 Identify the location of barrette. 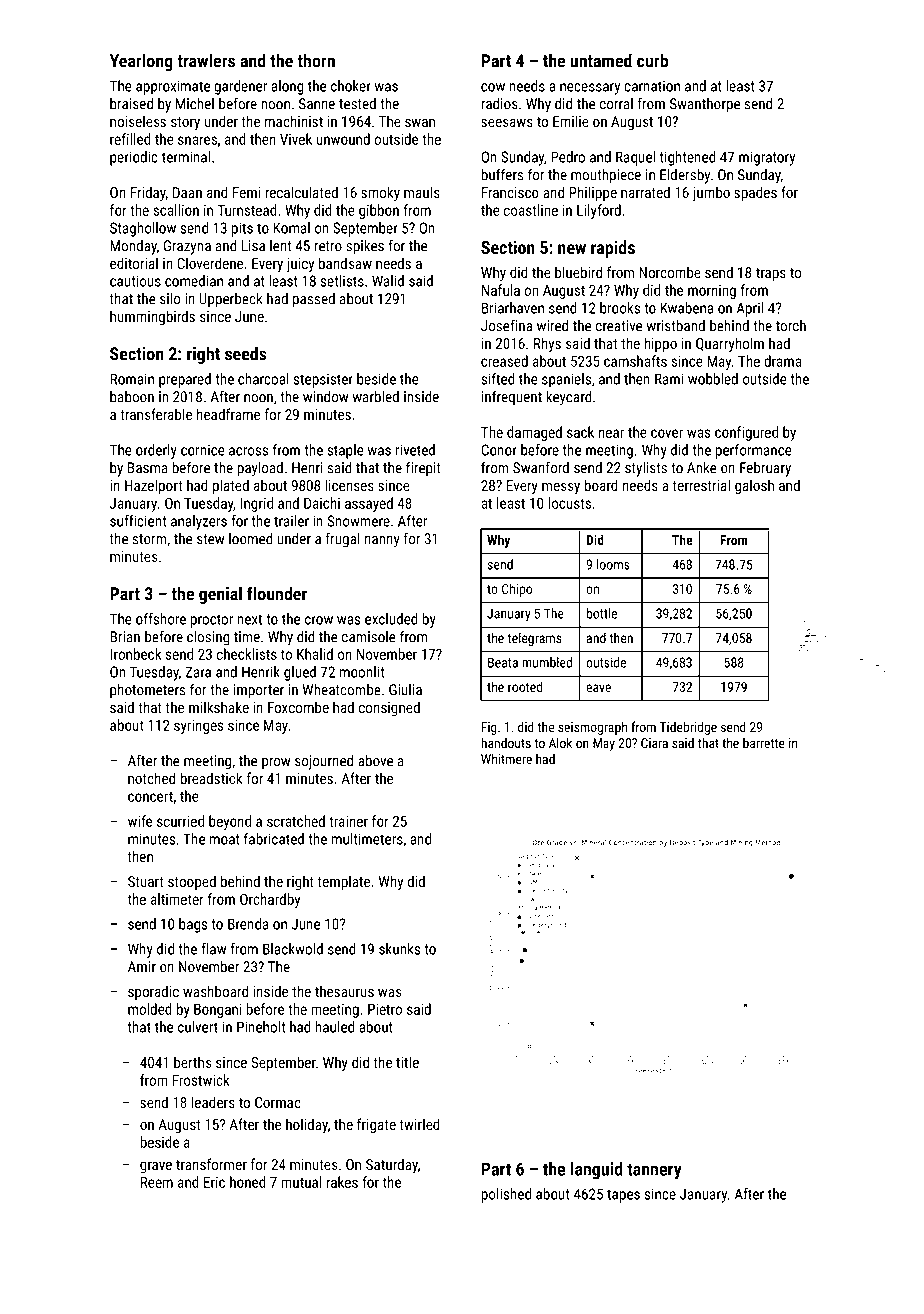
(764, 743).
